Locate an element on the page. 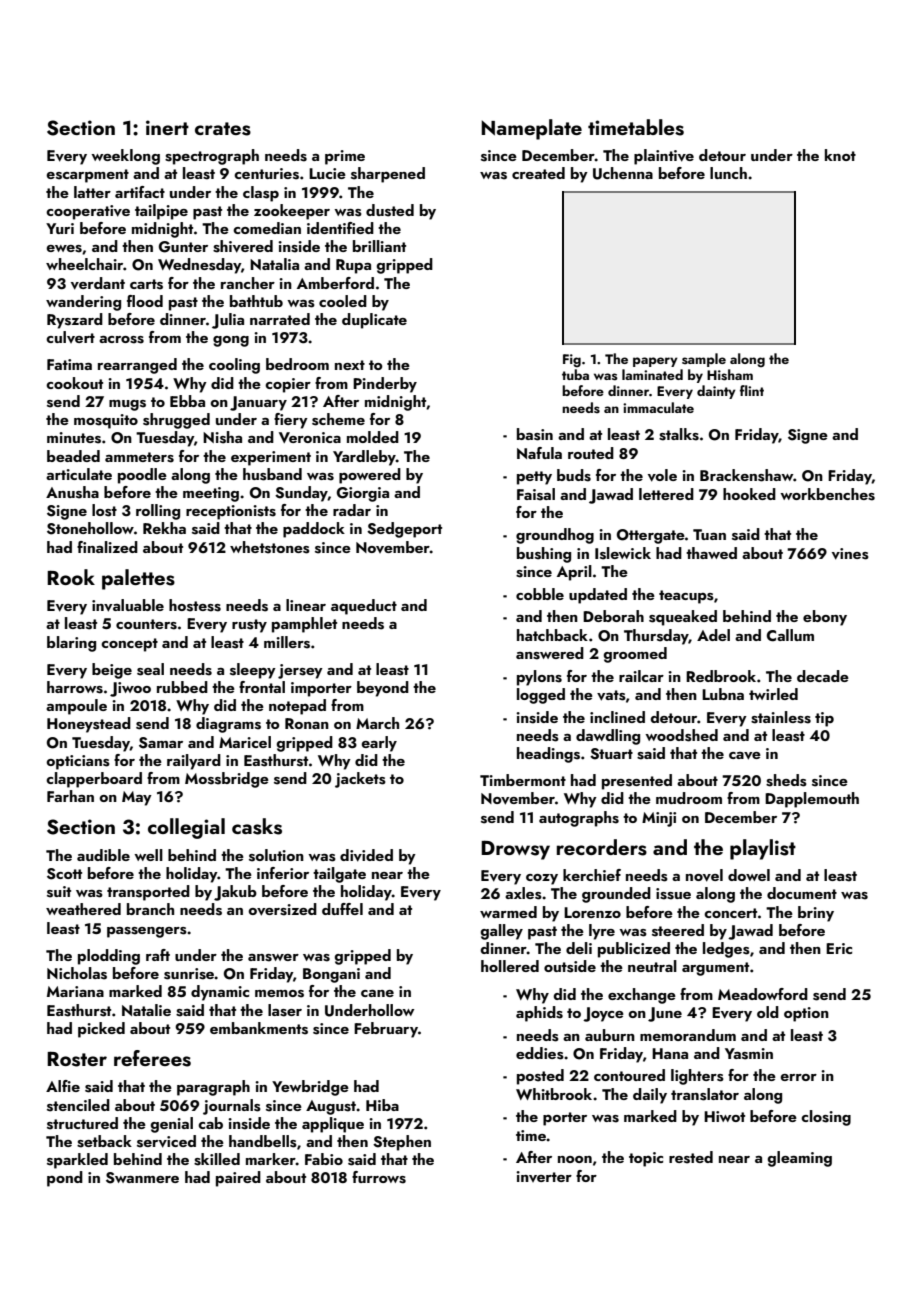 The image size is (924, 1314). knot is located at coordinates (840, 155).
